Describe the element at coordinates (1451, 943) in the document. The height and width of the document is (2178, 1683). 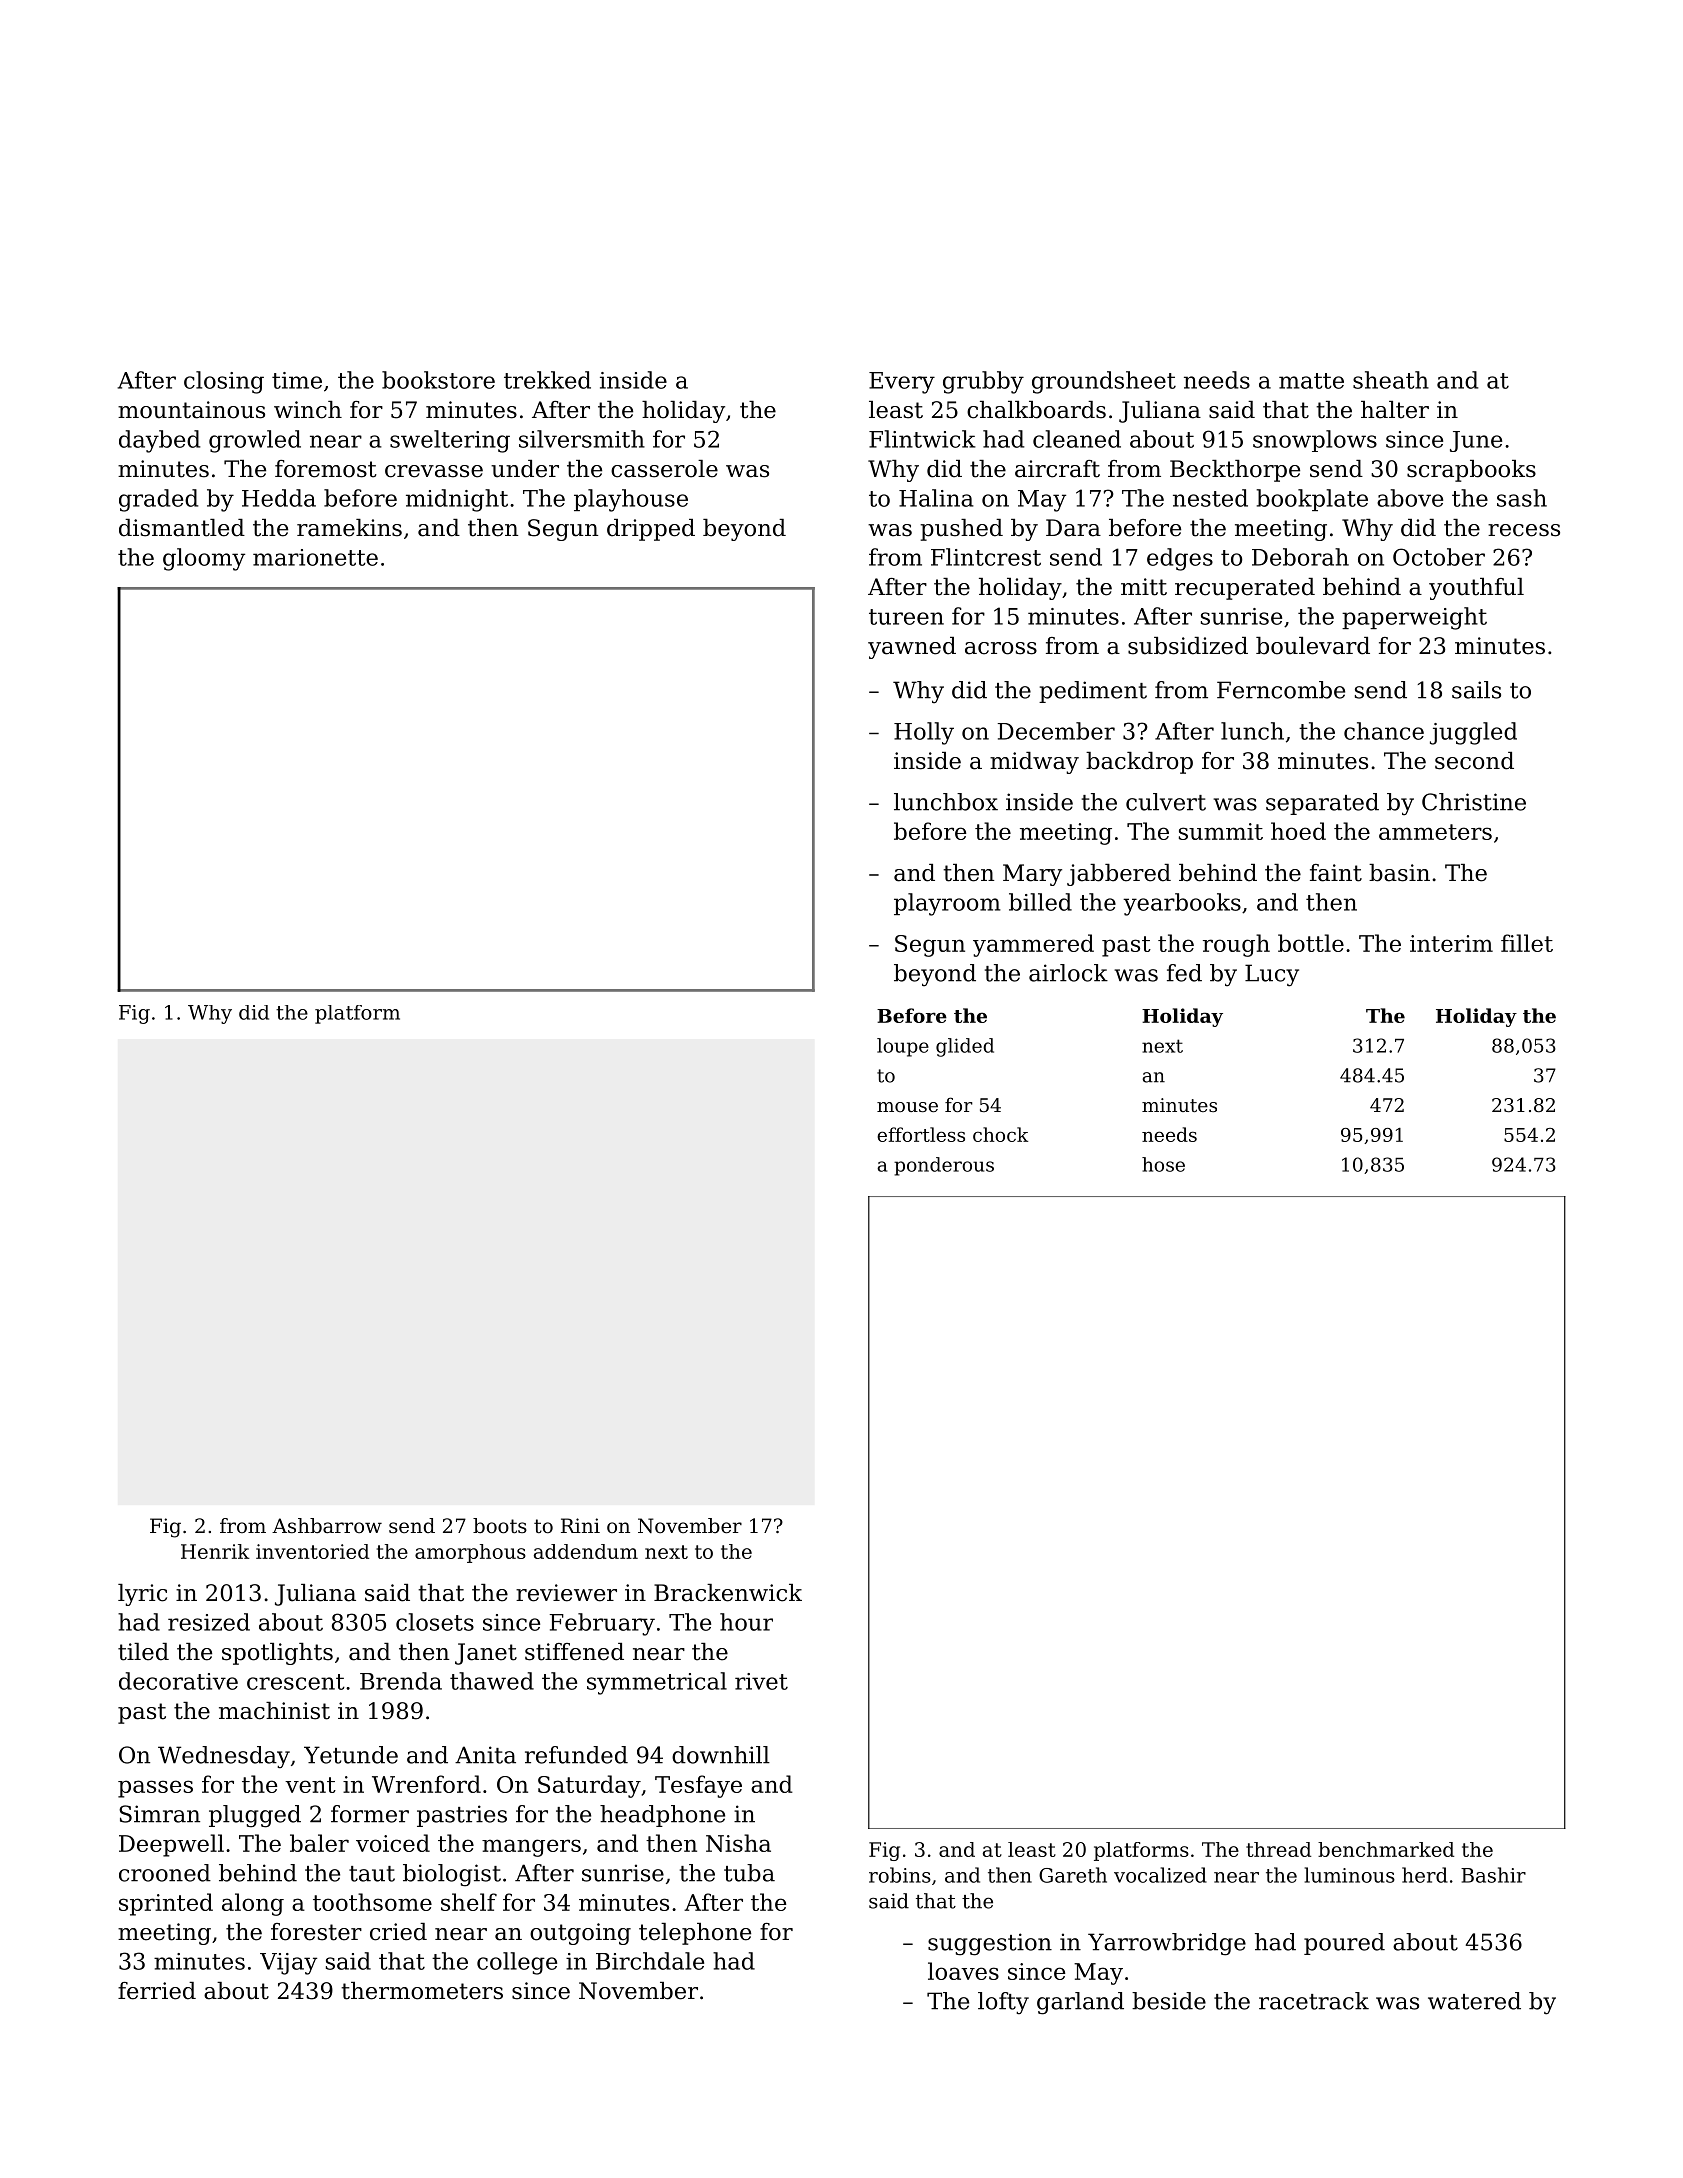
I see `interim` at that location.
